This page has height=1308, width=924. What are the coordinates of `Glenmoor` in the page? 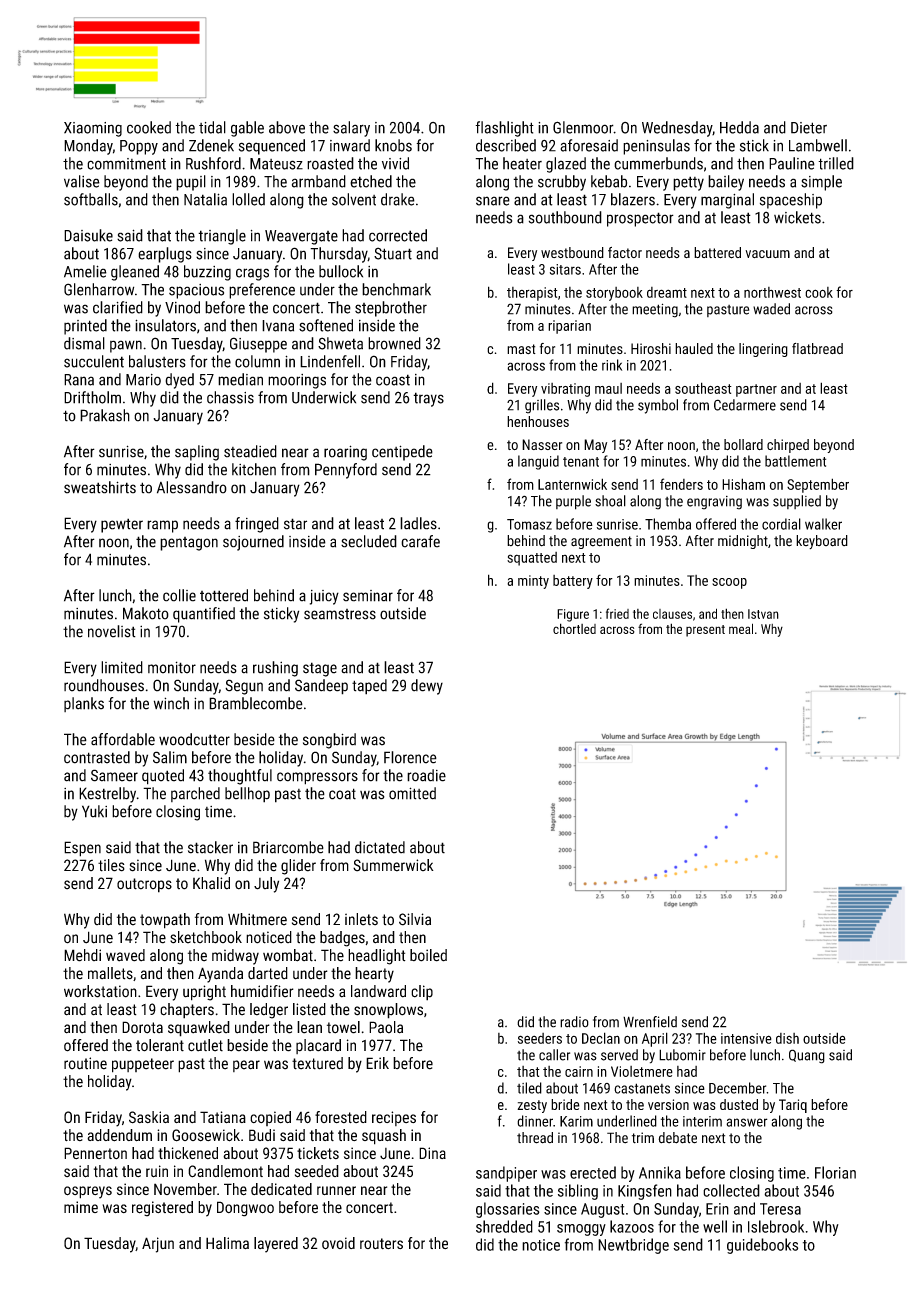 It's located at (583, 127).
